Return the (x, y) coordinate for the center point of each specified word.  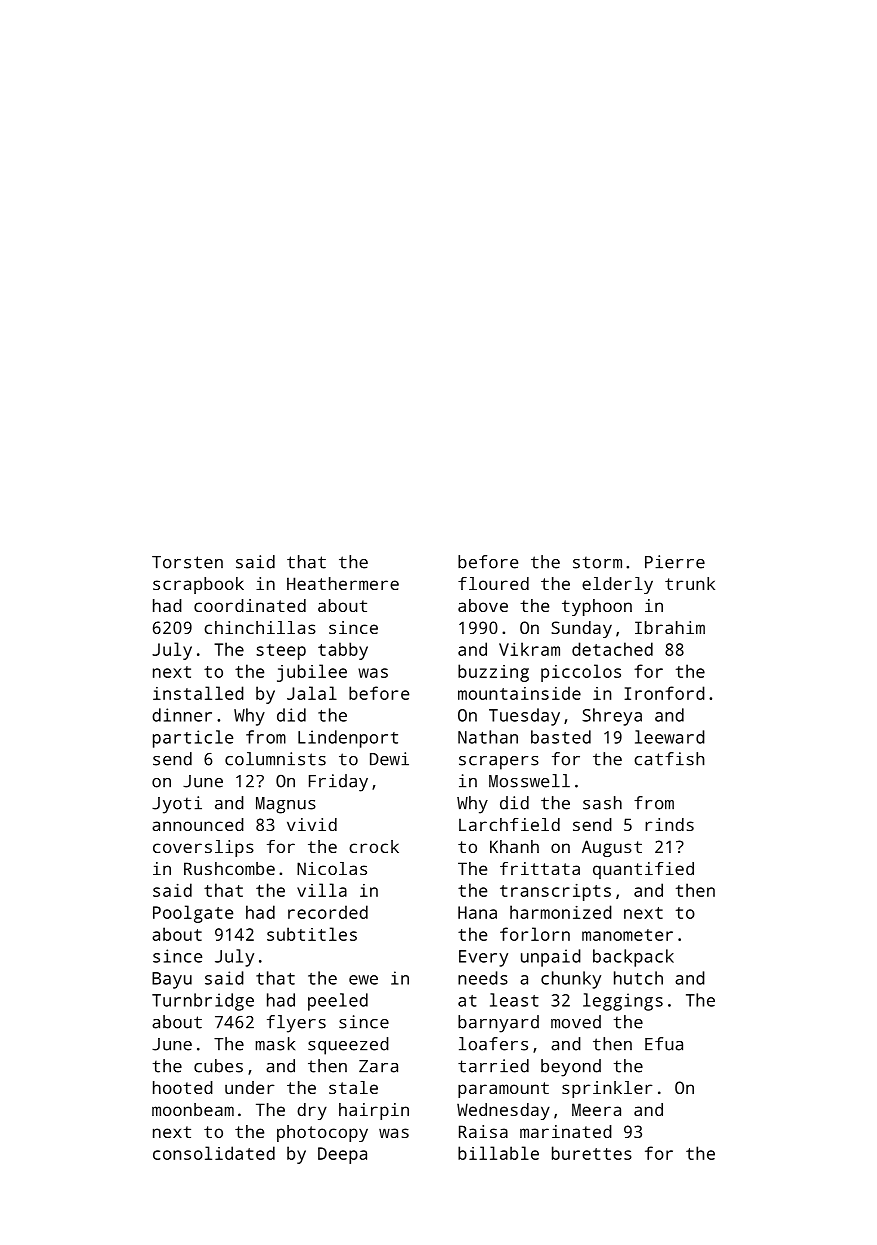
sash (602, 803)
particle (193, 739)
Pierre (675, 562)
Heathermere (343, 583)
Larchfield (509, 824)
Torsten (187, 562)
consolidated (214, 1153)
